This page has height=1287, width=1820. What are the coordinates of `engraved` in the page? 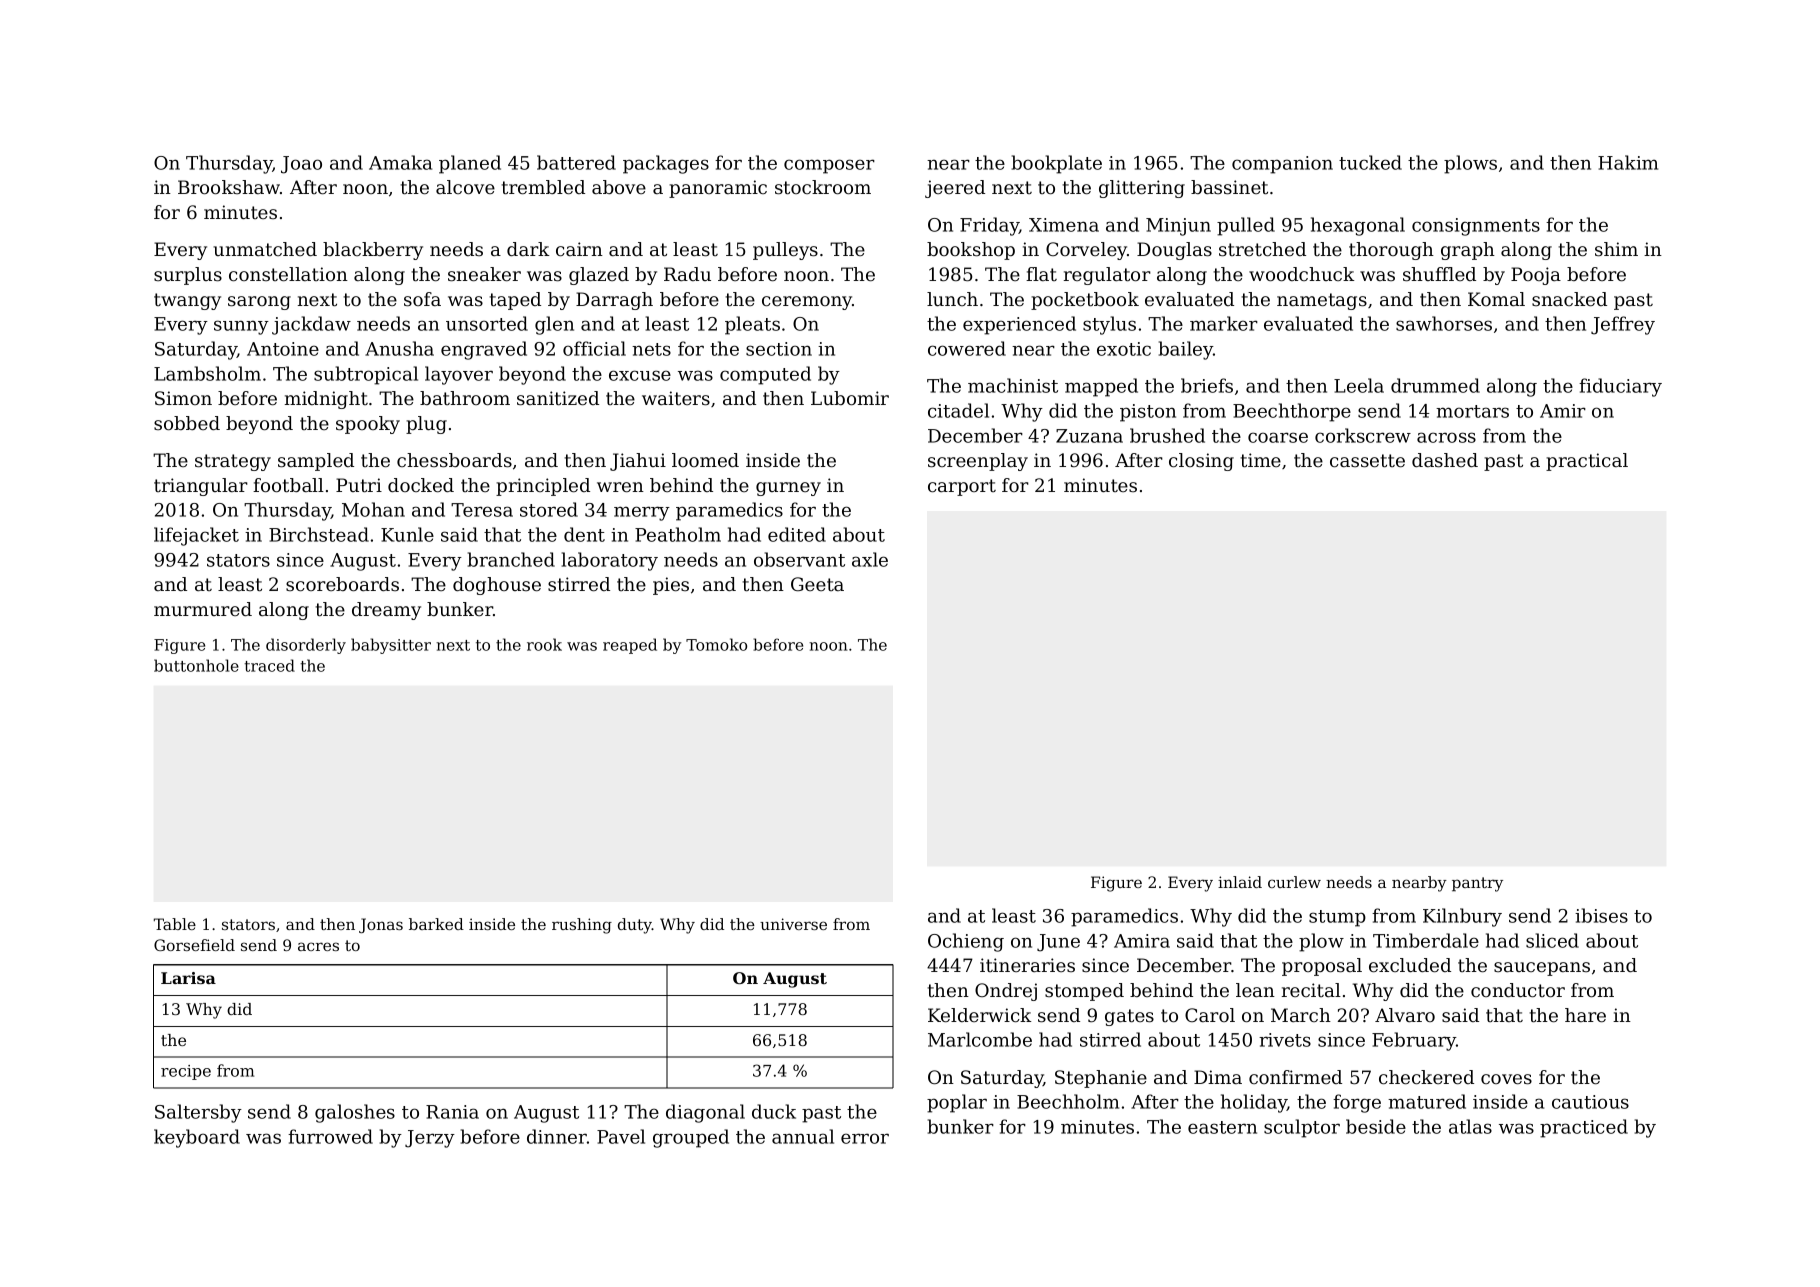 It's located at (484, 350).
